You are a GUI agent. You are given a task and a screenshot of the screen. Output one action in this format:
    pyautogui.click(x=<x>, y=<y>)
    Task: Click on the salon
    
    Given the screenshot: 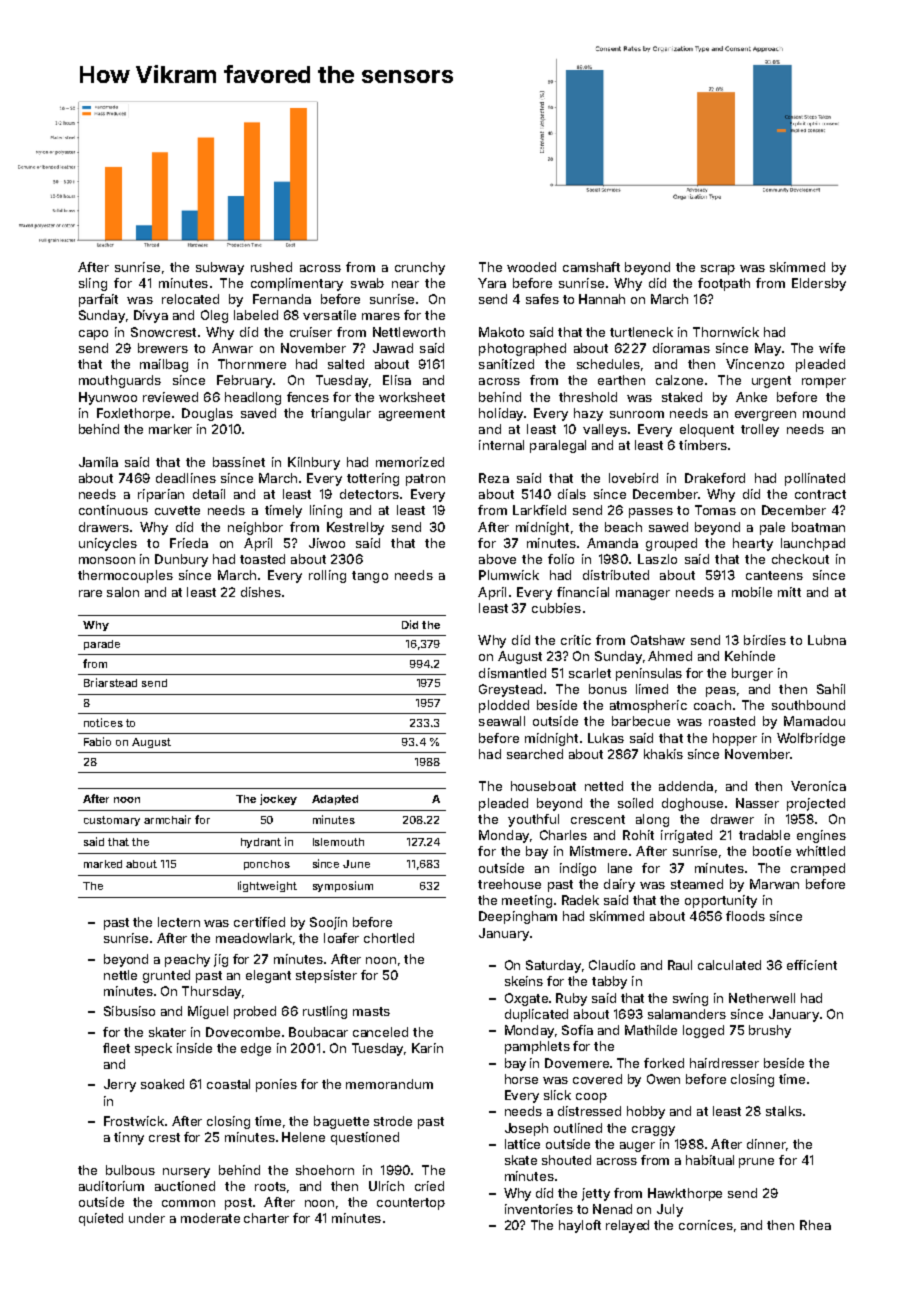 What is the action you would take?
    pyautogui.click(x=123, y=592)
